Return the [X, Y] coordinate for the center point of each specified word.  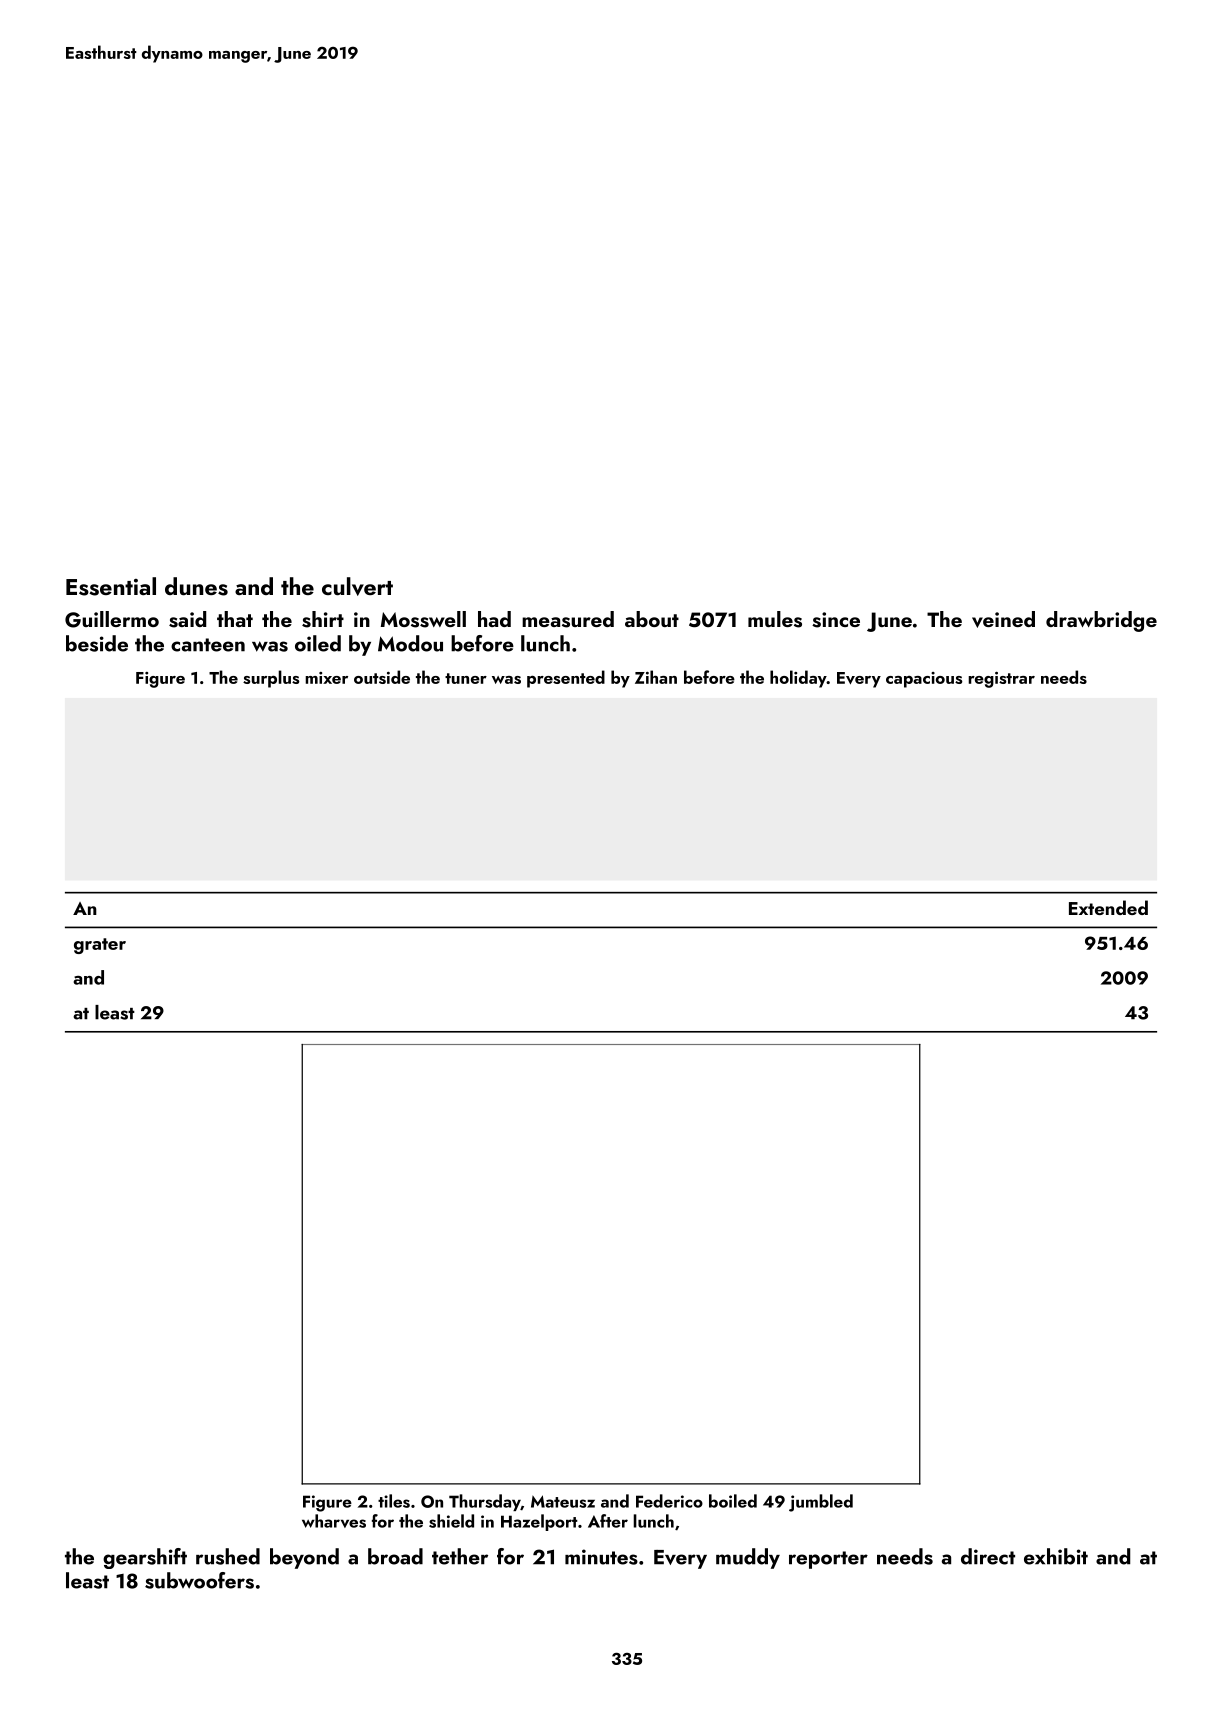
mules [775, 619]
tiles [394, 1501]
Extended [1108, 907]
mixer [326, 678]
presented [566, 679]
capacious [924, 680]
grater [100, 946]
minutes [601, 1557]
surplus [271, 679]
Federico [669, 1501]
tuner [466, 678]
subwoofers [199, 1580]
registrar [1001, 680]
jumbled [821, 1503]
